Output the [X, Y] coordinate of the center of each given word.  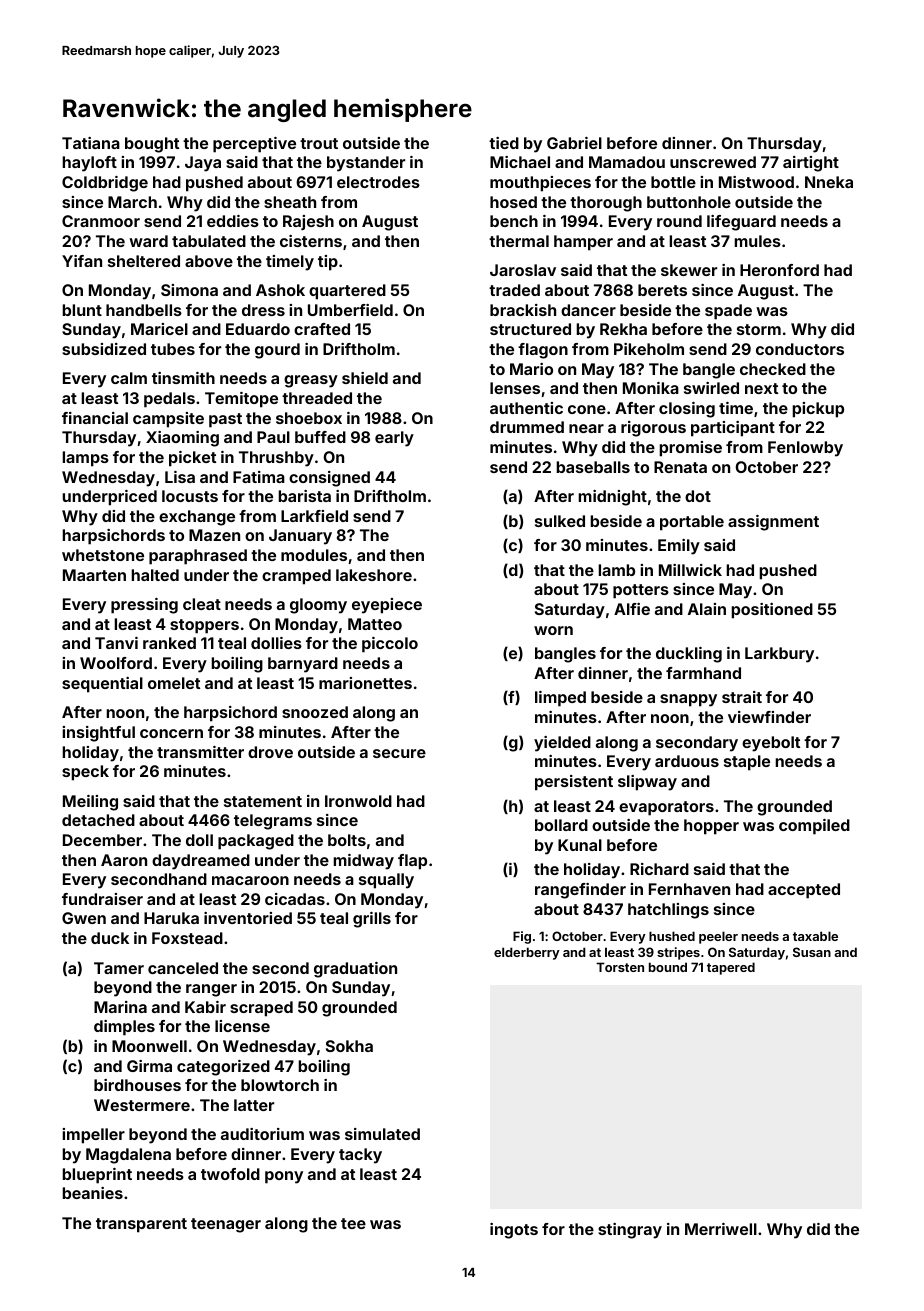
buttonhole [689, 202]
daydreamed [201, 862]
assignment [773, 523]
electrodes [378, 182]
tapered [731, 968]
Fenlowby [805, 449]
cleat [202, 604]
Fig [522, 937]
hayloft [89, 164]
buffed [320, 437]
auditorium [262, 1134]
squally [386, 881]
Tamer [119, 968]
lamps [85, 459]
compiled [814, 827]
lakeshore [374, 575]
